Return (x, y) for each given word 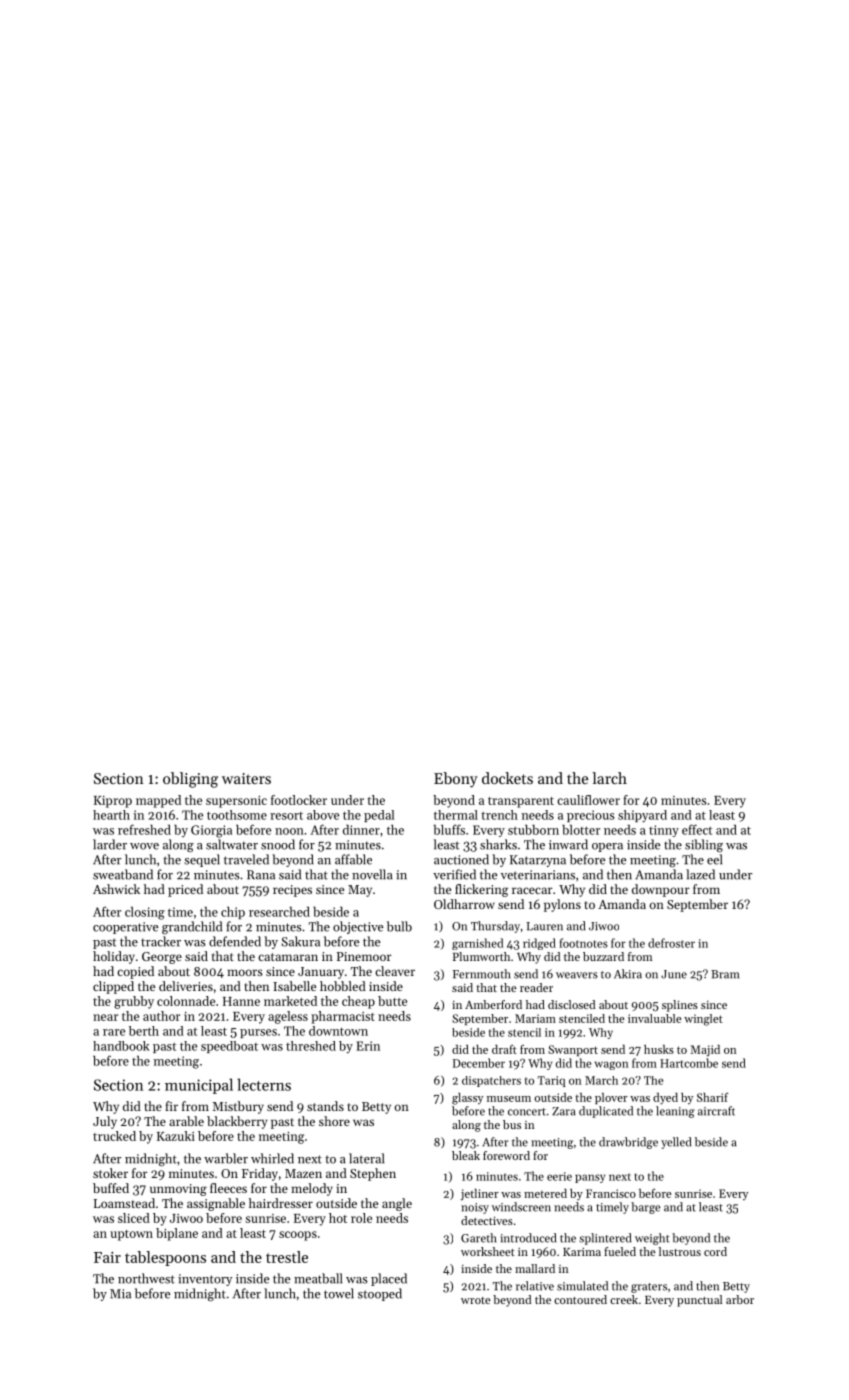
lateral (366, 1158)
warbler (226, 1158)
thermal (456, 815)
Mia (120, 1294)
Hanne (241, 1001)
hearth (111, 815)
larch (609, 778)
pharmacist (343, 1017)
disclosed (572, 1004)
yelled (676, 1143)
